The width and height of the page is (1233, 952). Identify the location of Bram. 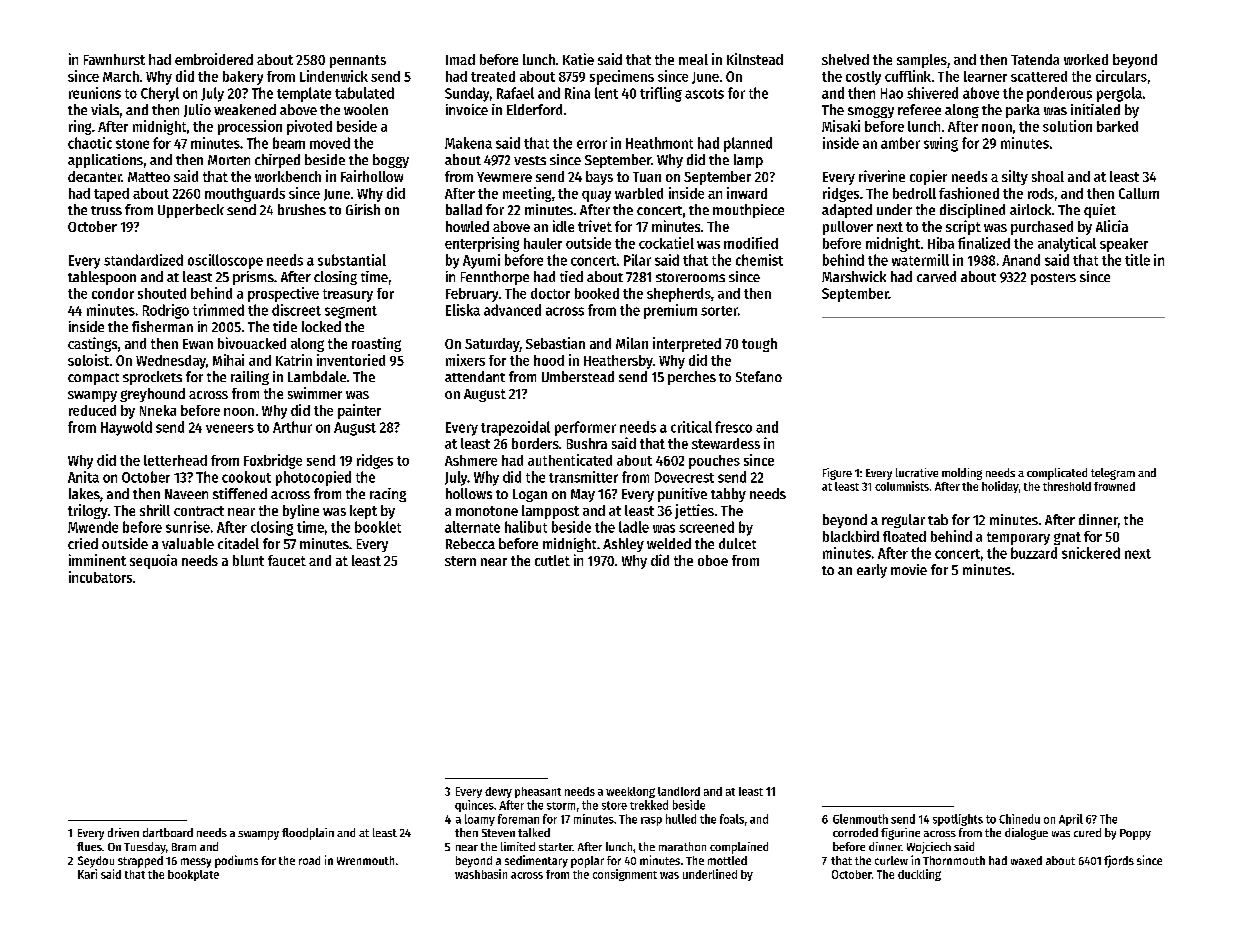
(184, 847).
